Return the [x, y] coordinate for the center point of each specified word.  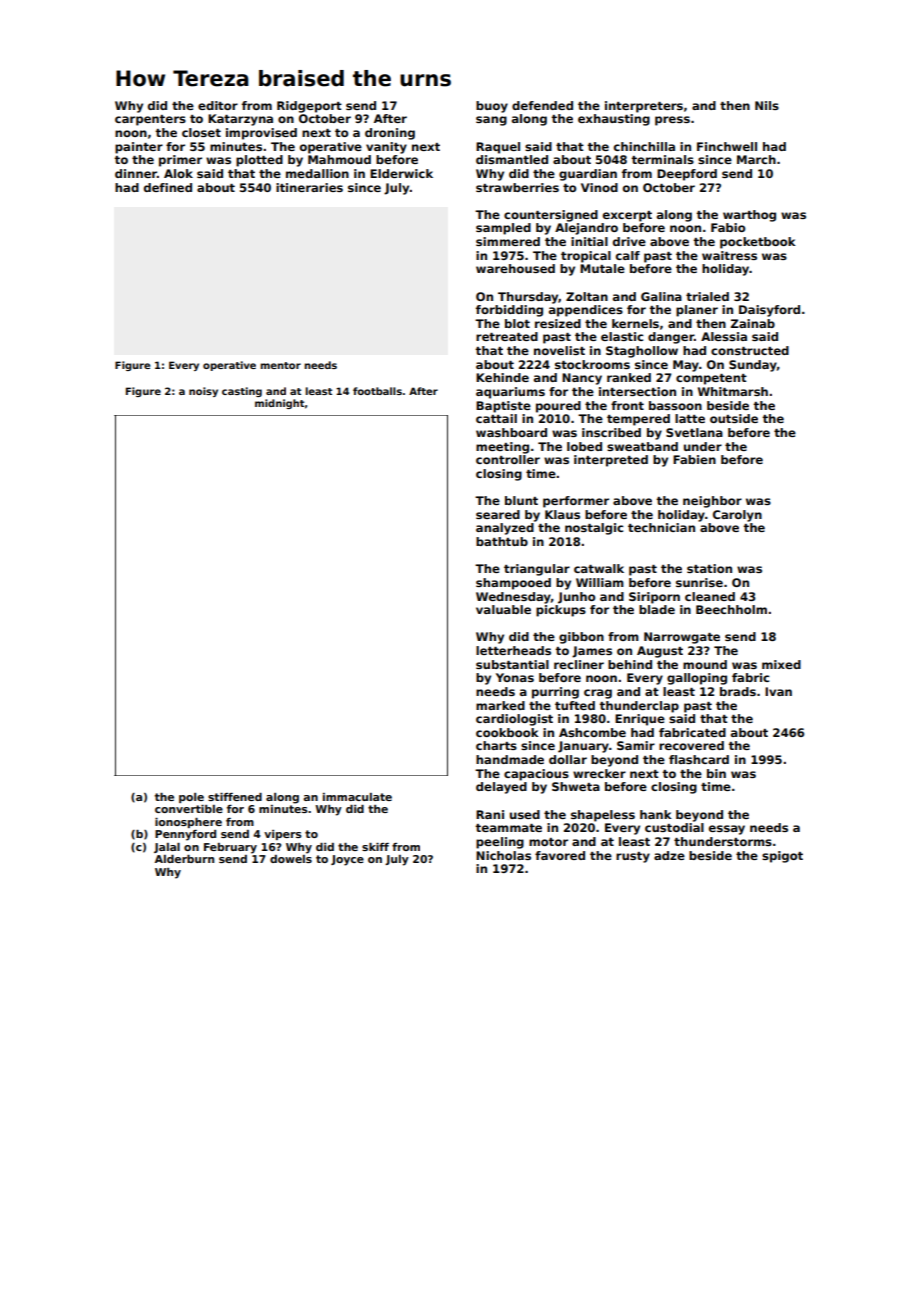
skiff [375, 847]
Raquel [498, 148]
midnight [279, 404]
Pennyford [185, 835]
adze [669, 855]
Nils [767, 105]
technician [661, 527]
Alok [178, 173]
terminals [662, 159]
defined [168, 187]
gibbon [581, 638]
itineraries [309, 187]
